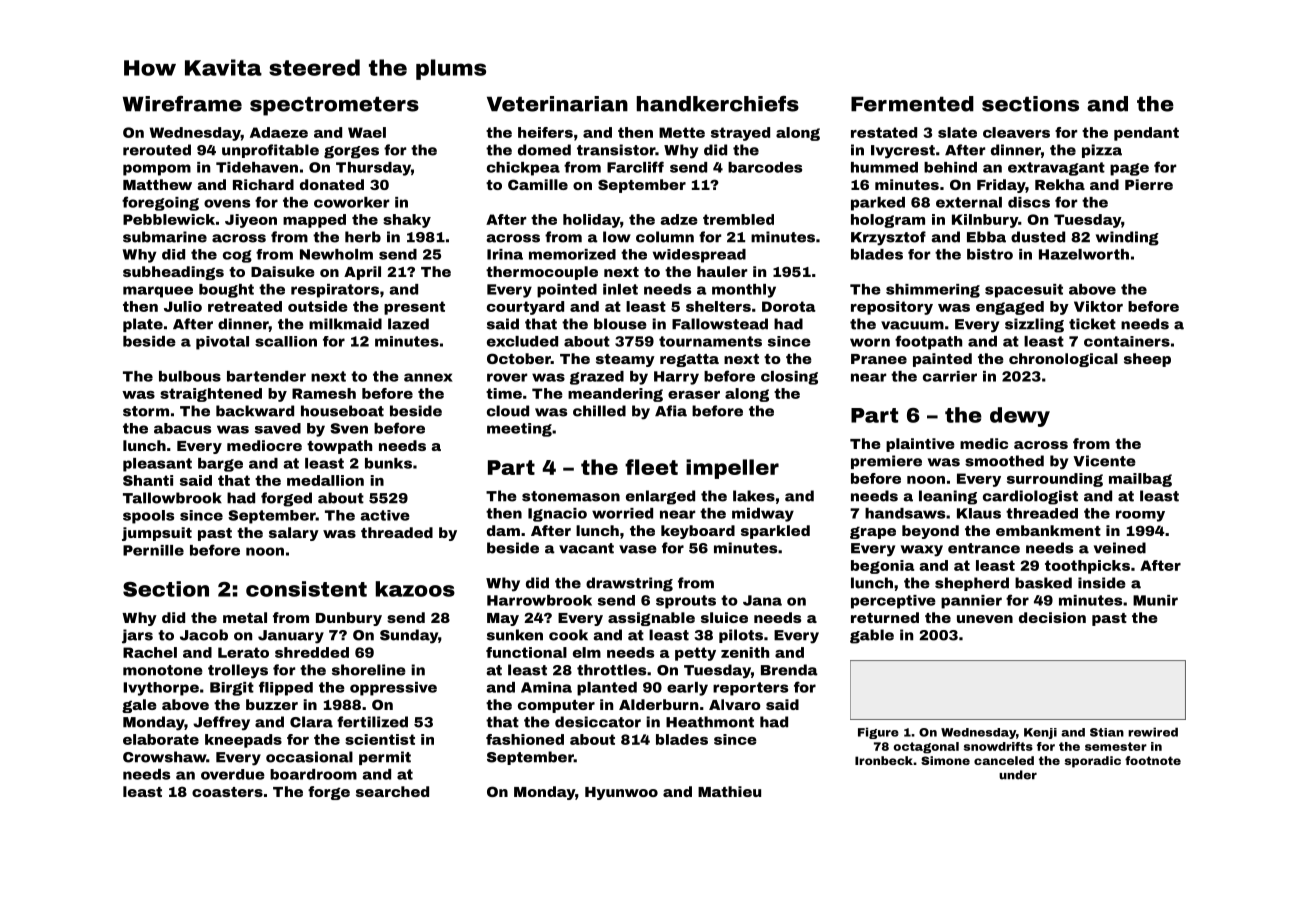  What do you see at coordinates (157, 465) in the page?
I see `pleasant` at bounding box center [157, 465].
